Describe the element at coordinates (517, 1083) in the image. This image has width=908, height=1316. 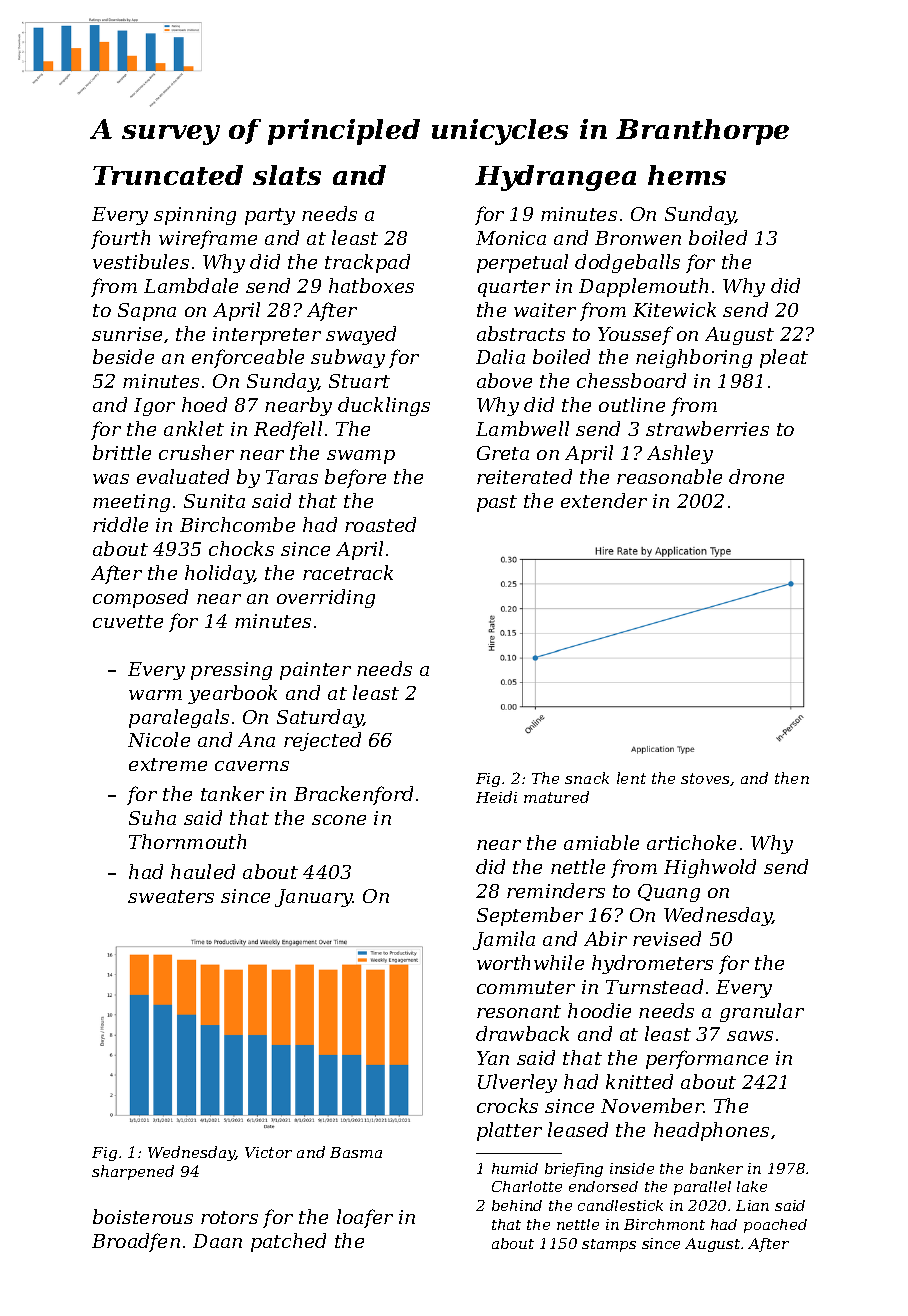
I see `Ulverley` at that location.
